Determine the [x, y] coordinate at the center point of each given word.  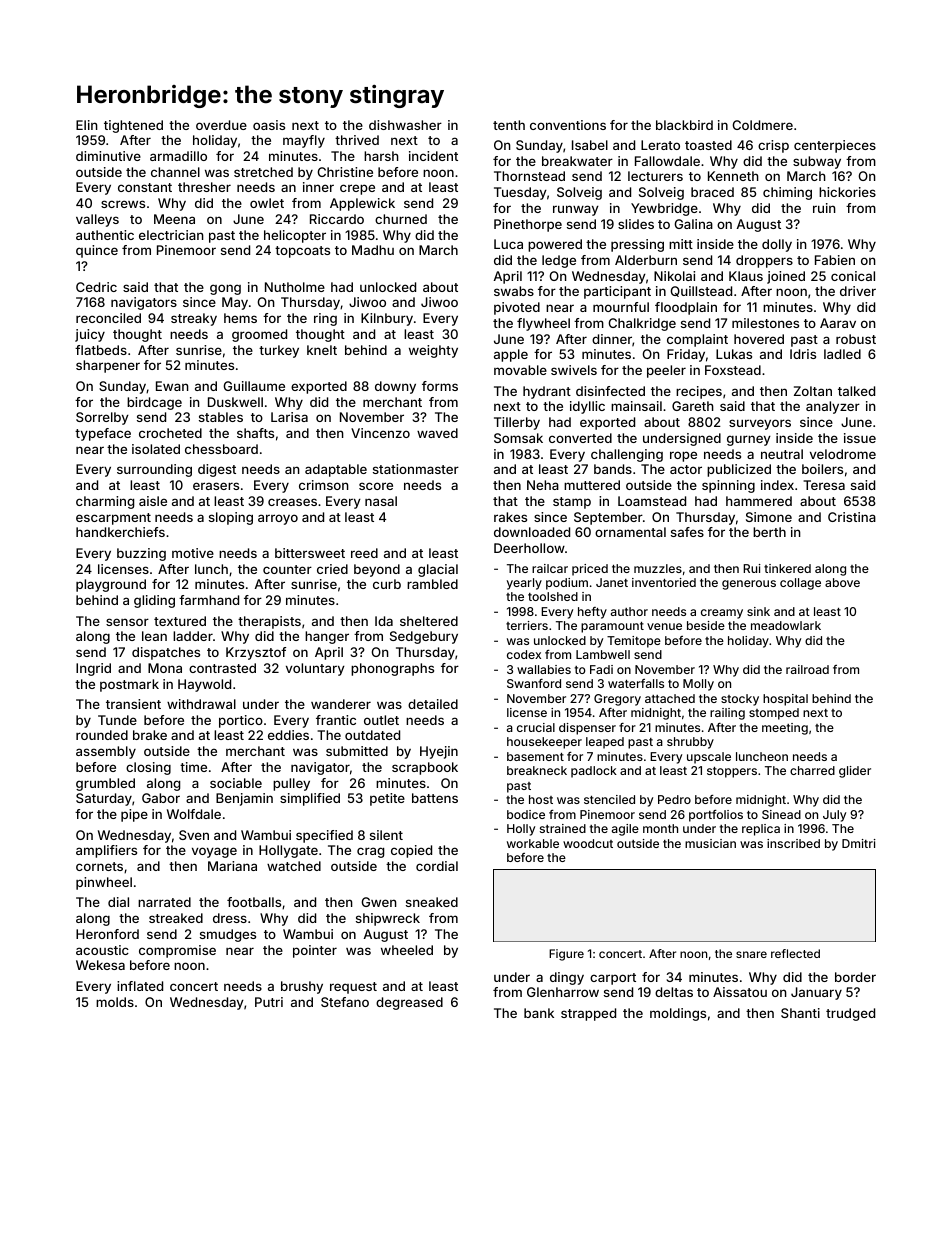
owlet [267, 203]
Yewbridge [664, 209]
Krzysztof [256, 653]
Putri [269, 1002]
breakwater [577, 161]
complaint [697, 340]
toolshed [553, 596]
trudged [850, 1014]
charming [105, 502]
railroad [807, 669]
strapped [588, 1014]
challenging [627, 455]
